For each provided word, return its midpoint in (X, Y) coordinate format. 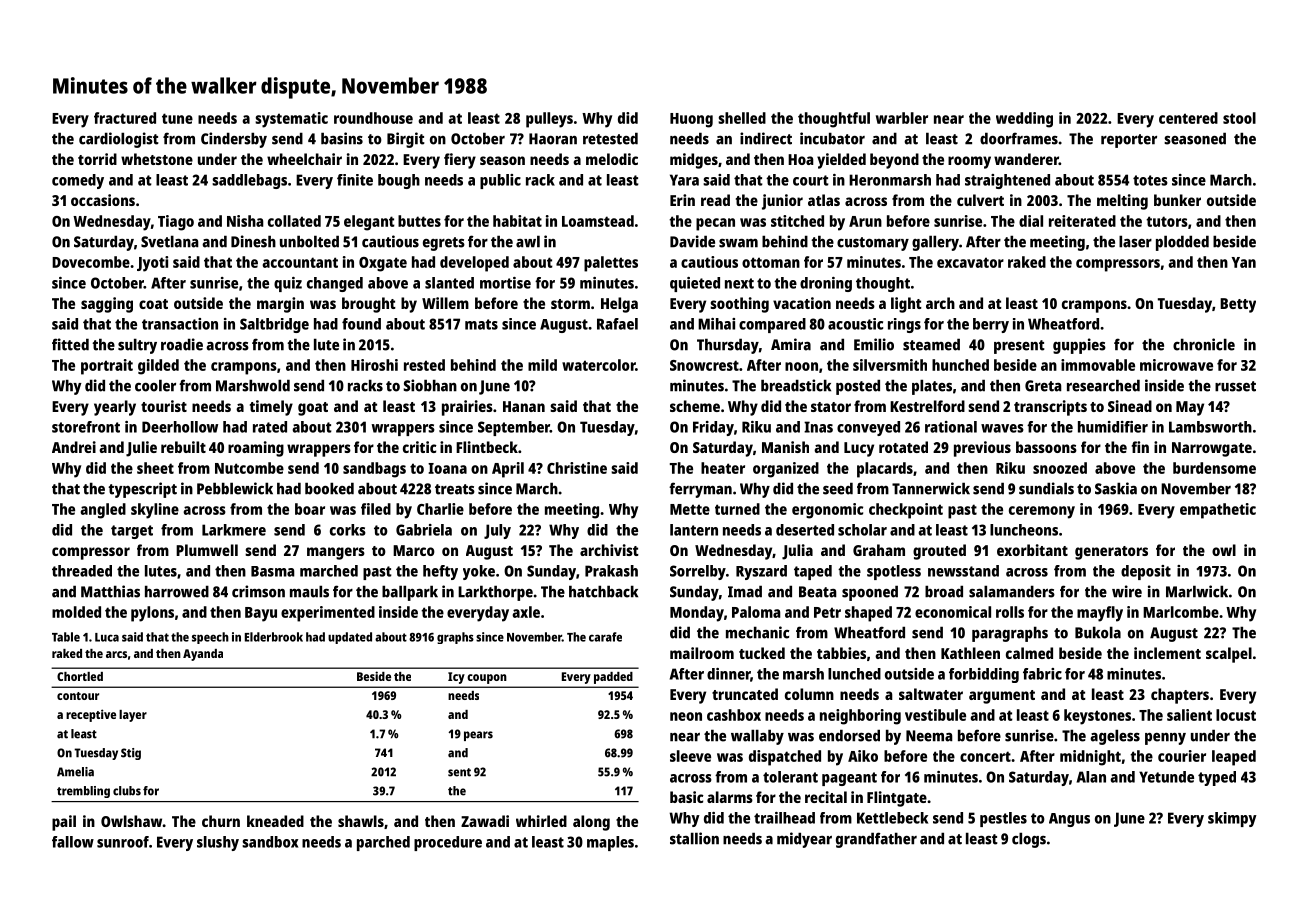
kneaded (275, 821)
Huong (691, 120)
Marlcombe (1181, 612)
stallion (694, 838)
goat (313, 409)
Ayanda (203, 655)
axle (526, 612)
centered (1188, 118)
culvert (980, 200)
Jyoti (152, 264)
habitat (517, 221)
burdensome (1214, 468)
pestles (1003, 819)
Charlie (440, 509)
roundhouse (373, 118)
